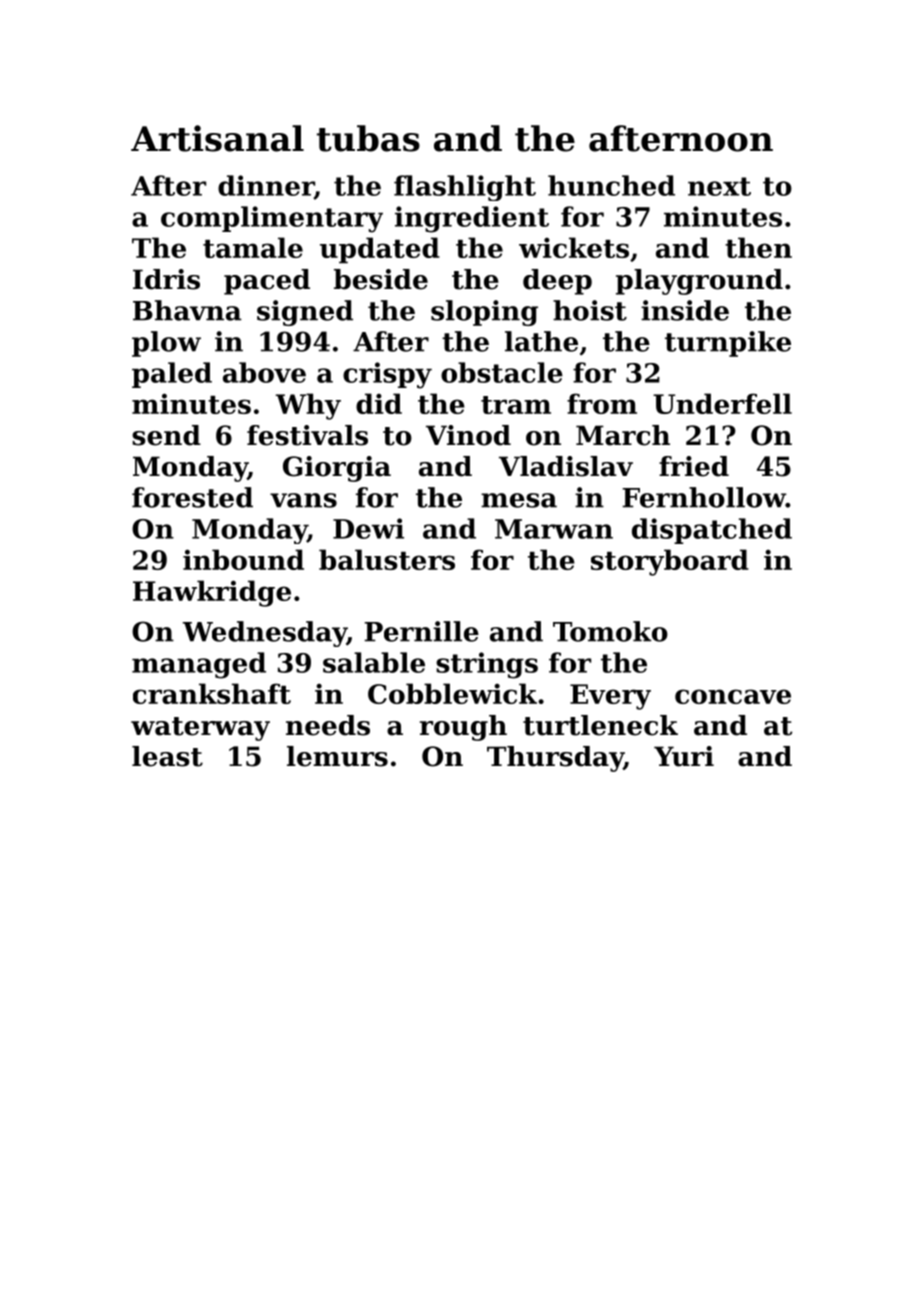 This document has width=924, height=1311. Describe the element at coordinates (555, 759) in the document. I see `Thursday` at that location.
